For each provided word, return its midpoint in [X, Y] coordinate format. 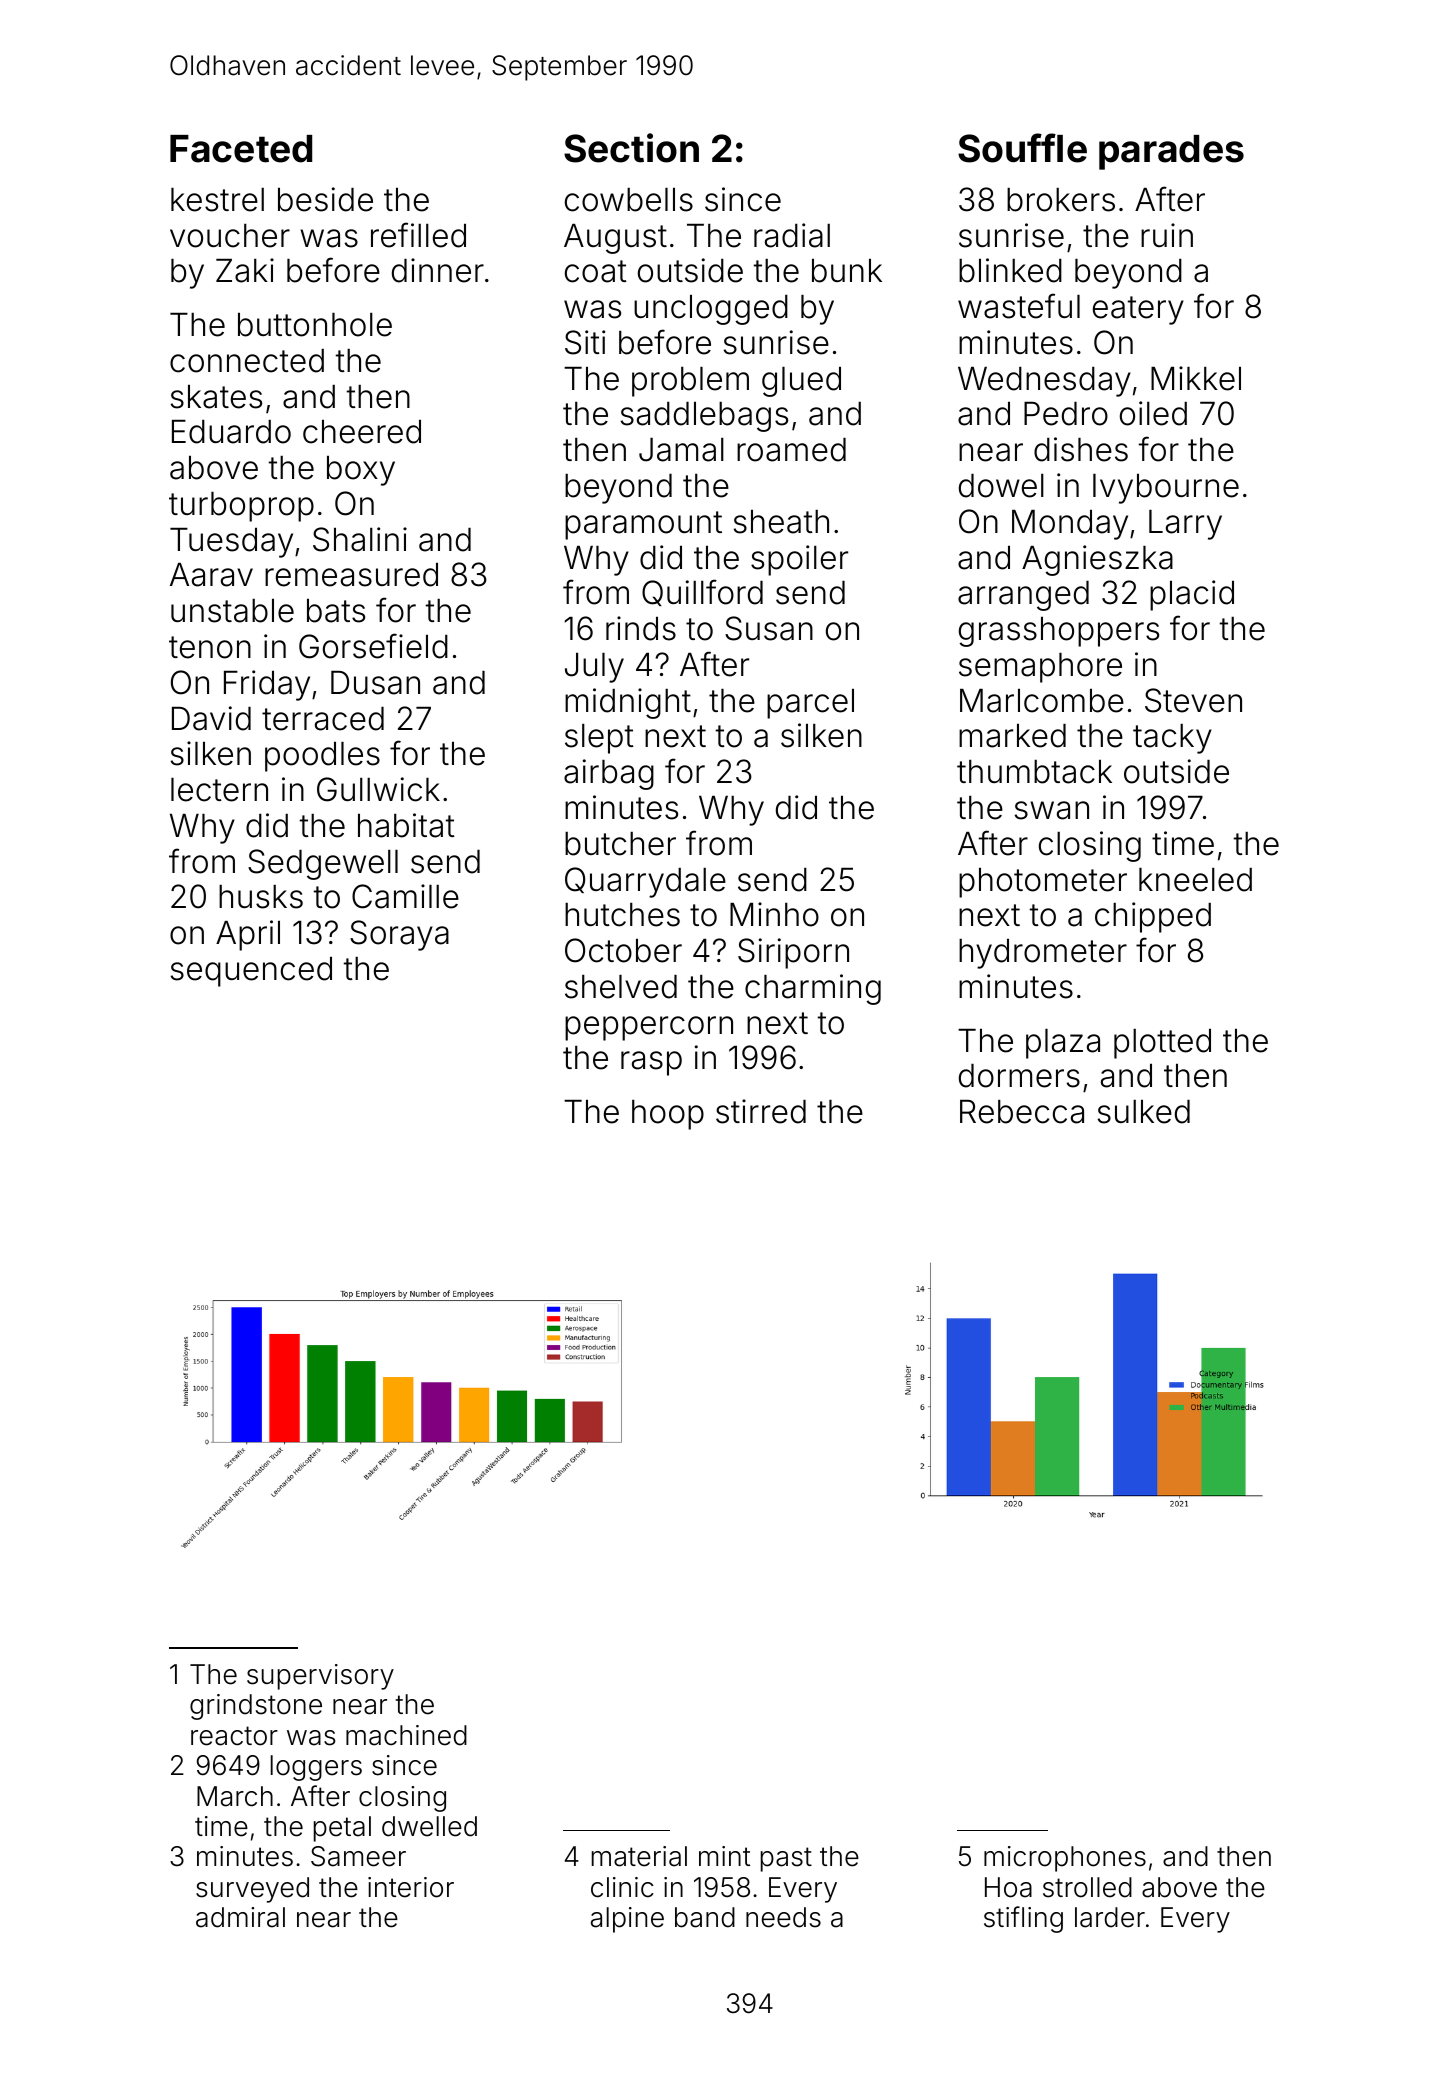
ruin [1167, 235]
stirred [761, 1111]
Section [631, 148]
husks [261, 897]
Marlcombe [1042, 701]
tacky [1172, 739]
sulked [1144, 1112]
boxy [361, 471]
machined [406, 1735]
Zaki [245, 270]
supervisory [320, 1677]
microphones [1065, 1859]
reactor [234, 1736]
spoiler [799, 560]
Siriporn [793, 953]
